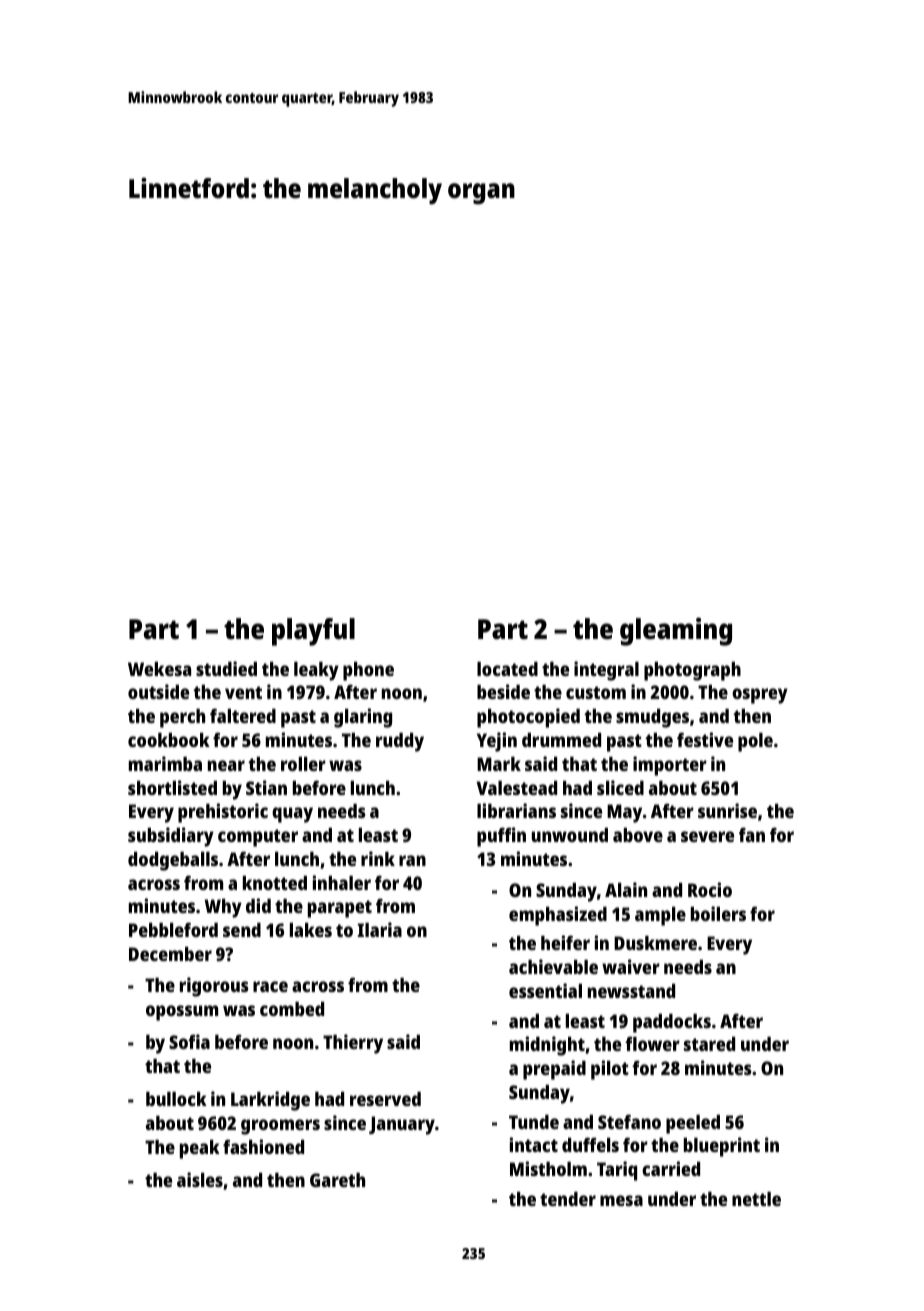  I want to click on Alain, so click(626, 889).
